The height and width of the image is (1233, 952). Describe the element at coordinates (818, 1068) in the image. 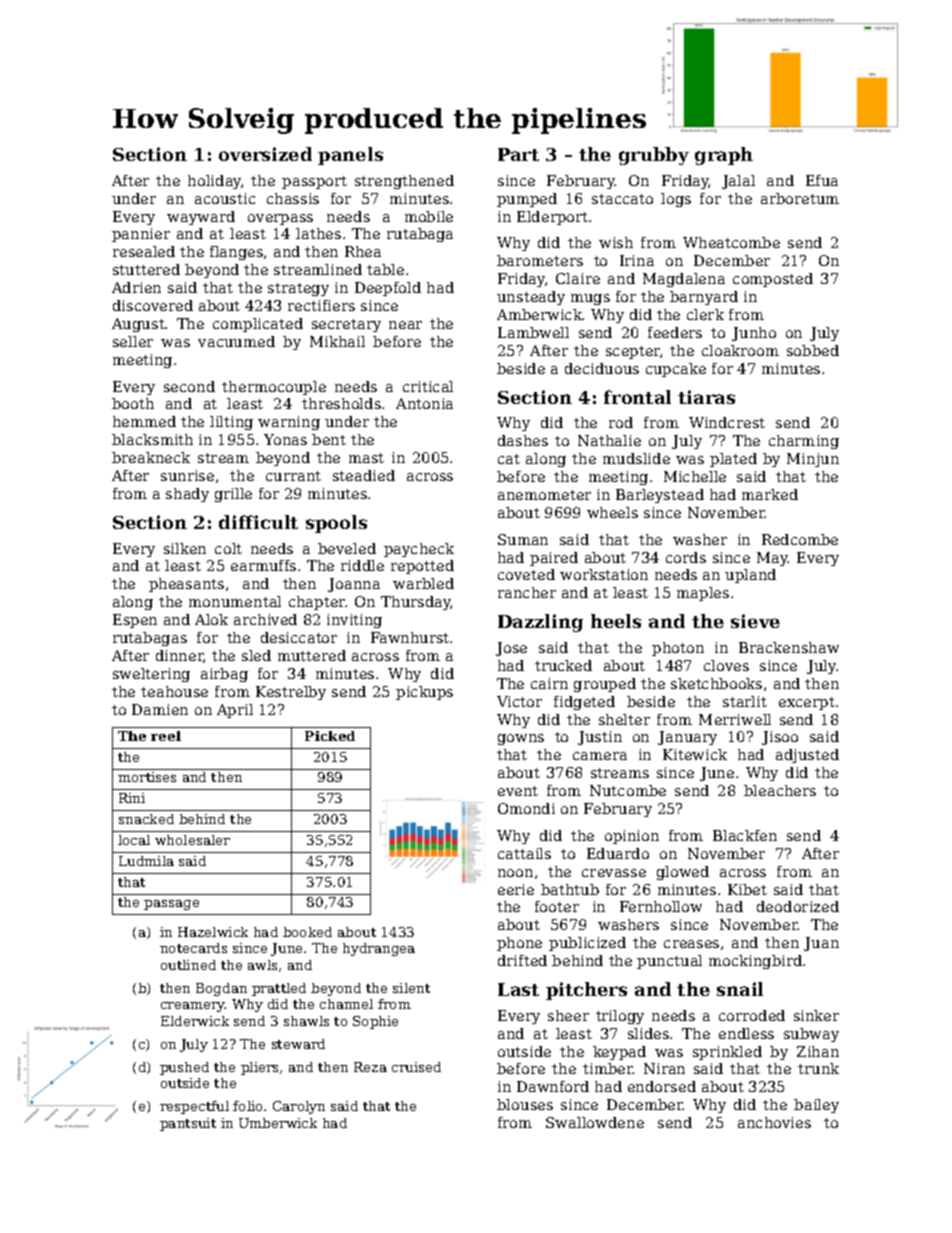

I see `trunk` at that location.
